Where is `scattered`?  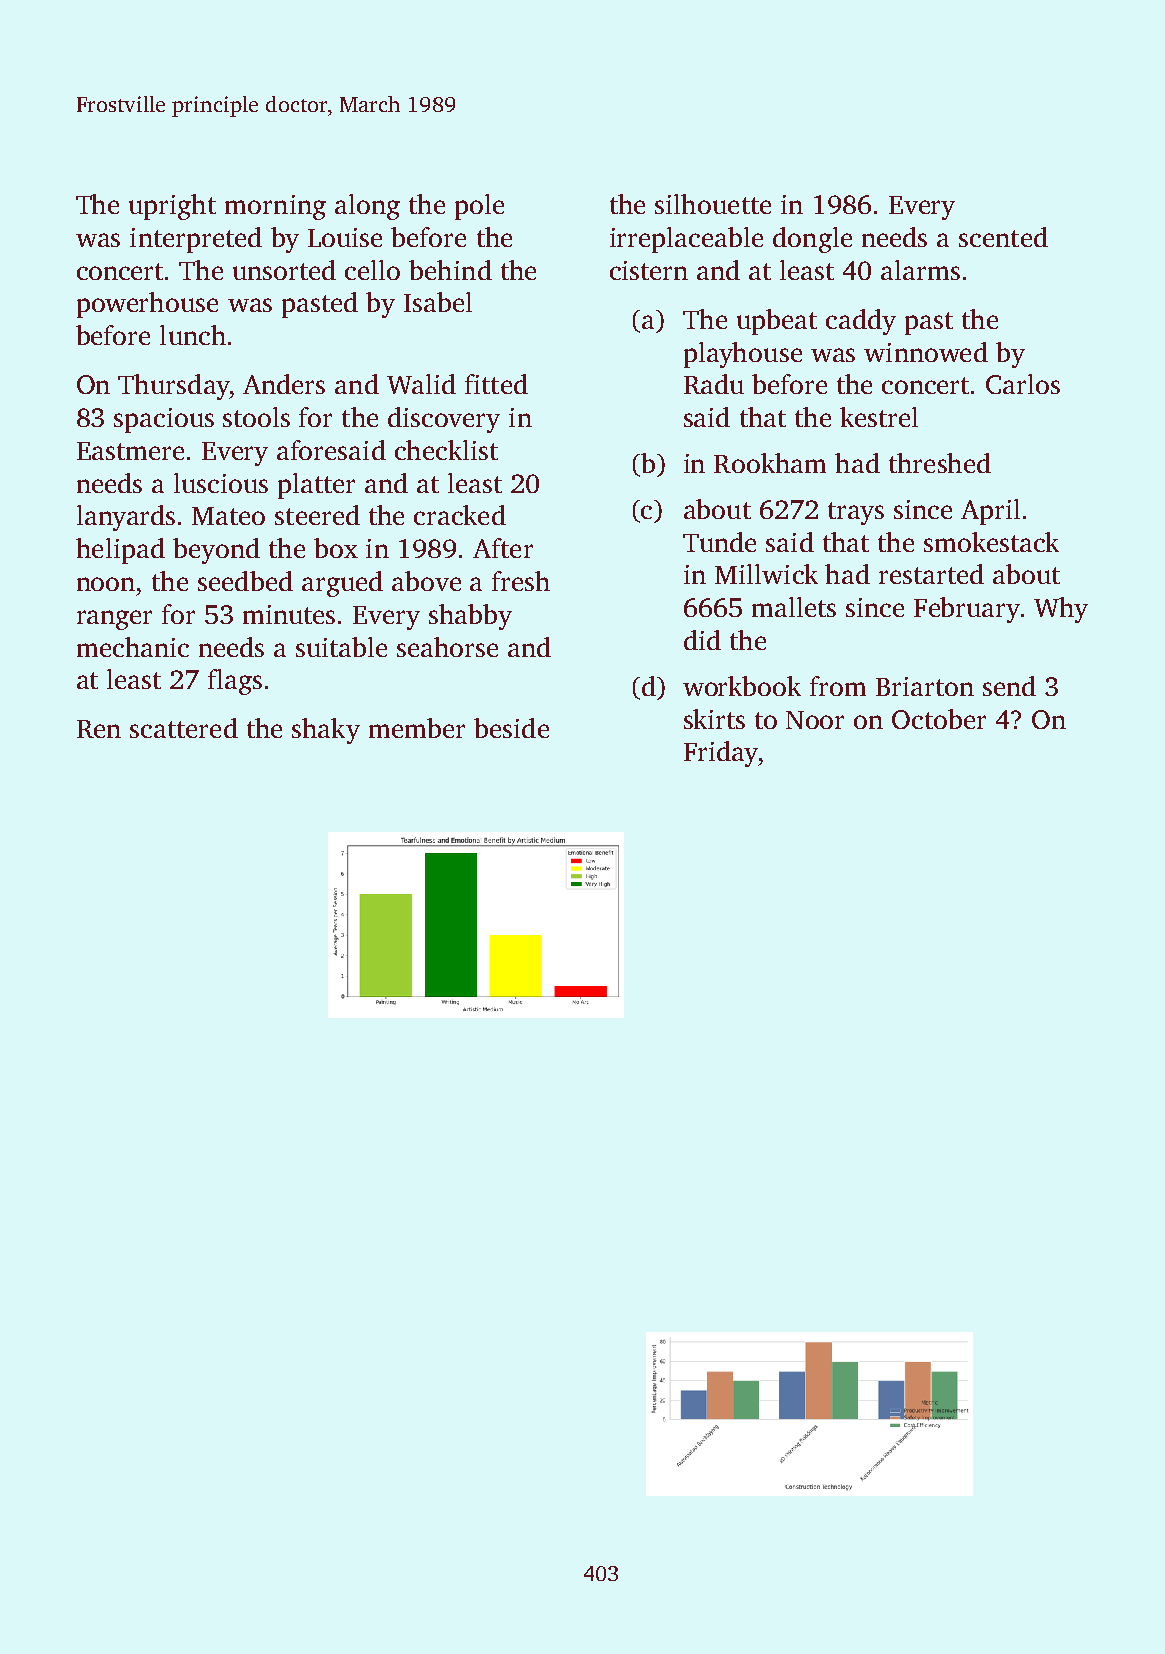 scattered is located at coordinates (184, 728).
